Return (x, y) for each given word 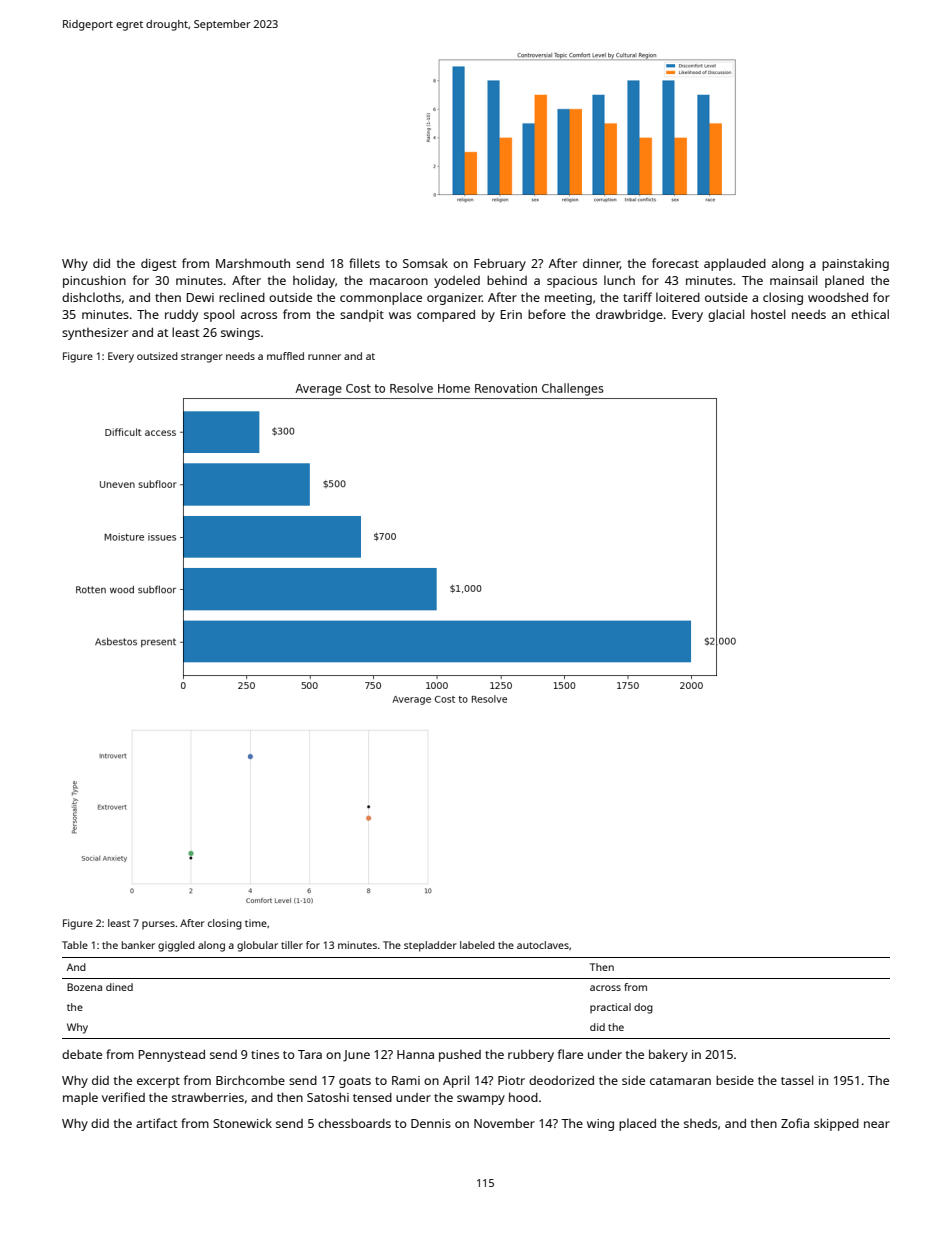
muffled (285, 356)
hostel (768, 314)
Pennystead (172, 1056)
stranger (202, 358)
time (256, 923)
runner (324, 357)
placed (637, 1124)
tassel (797, 1080)
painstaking (855, 264)
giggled (176, 946)
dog (643, 1008)
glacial (726, 315)
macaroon (399, 281)
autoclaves (543, 945)
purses (158, 925)
